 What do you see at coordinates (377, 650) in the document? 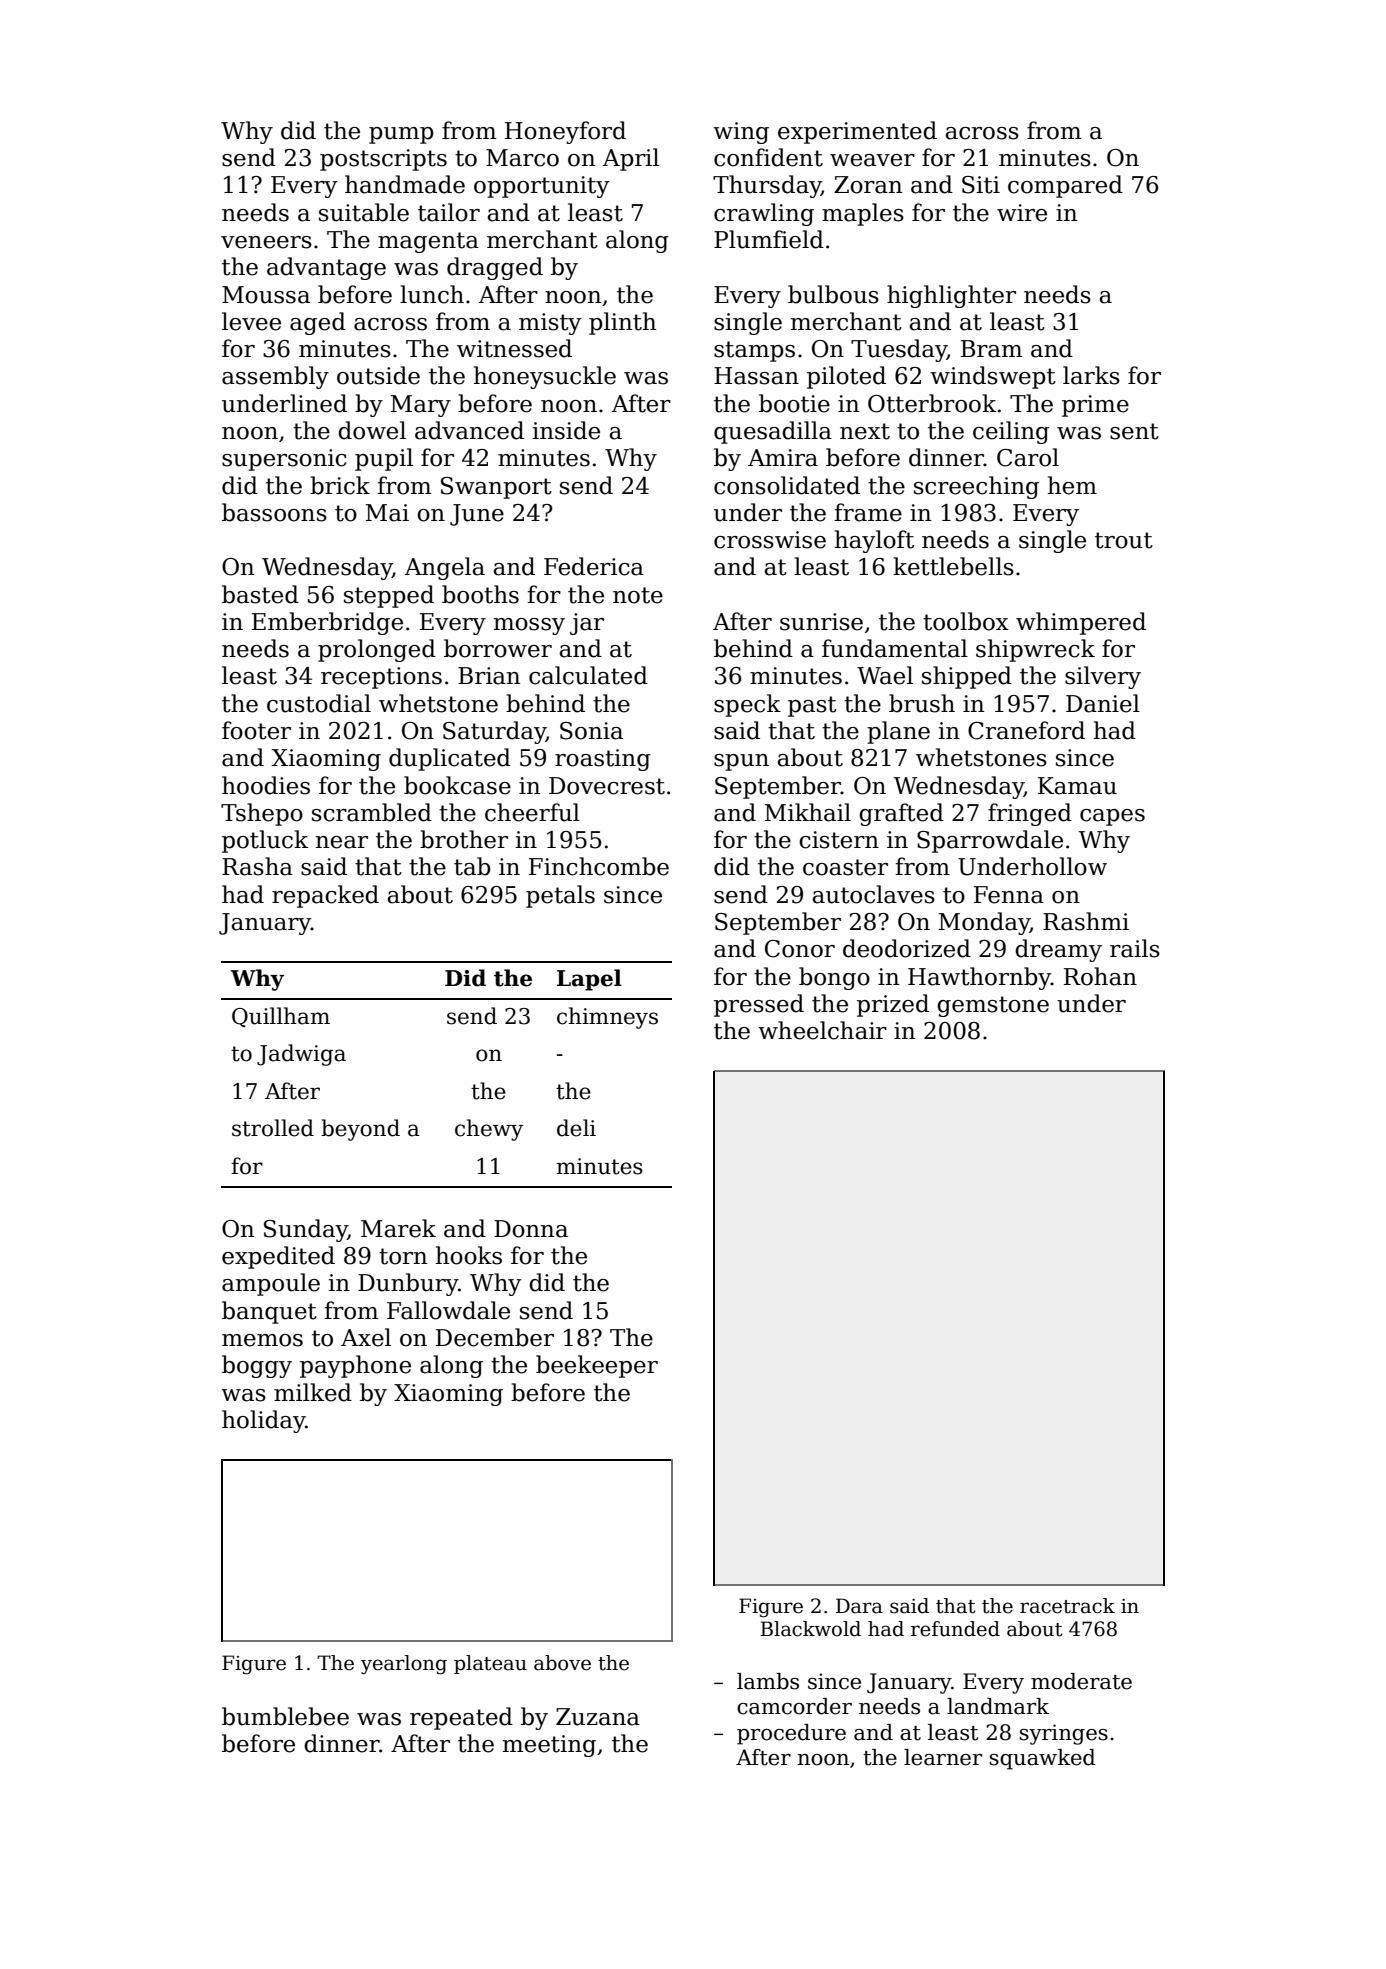
I see `prolonged` at bounding box center [377, 650].
